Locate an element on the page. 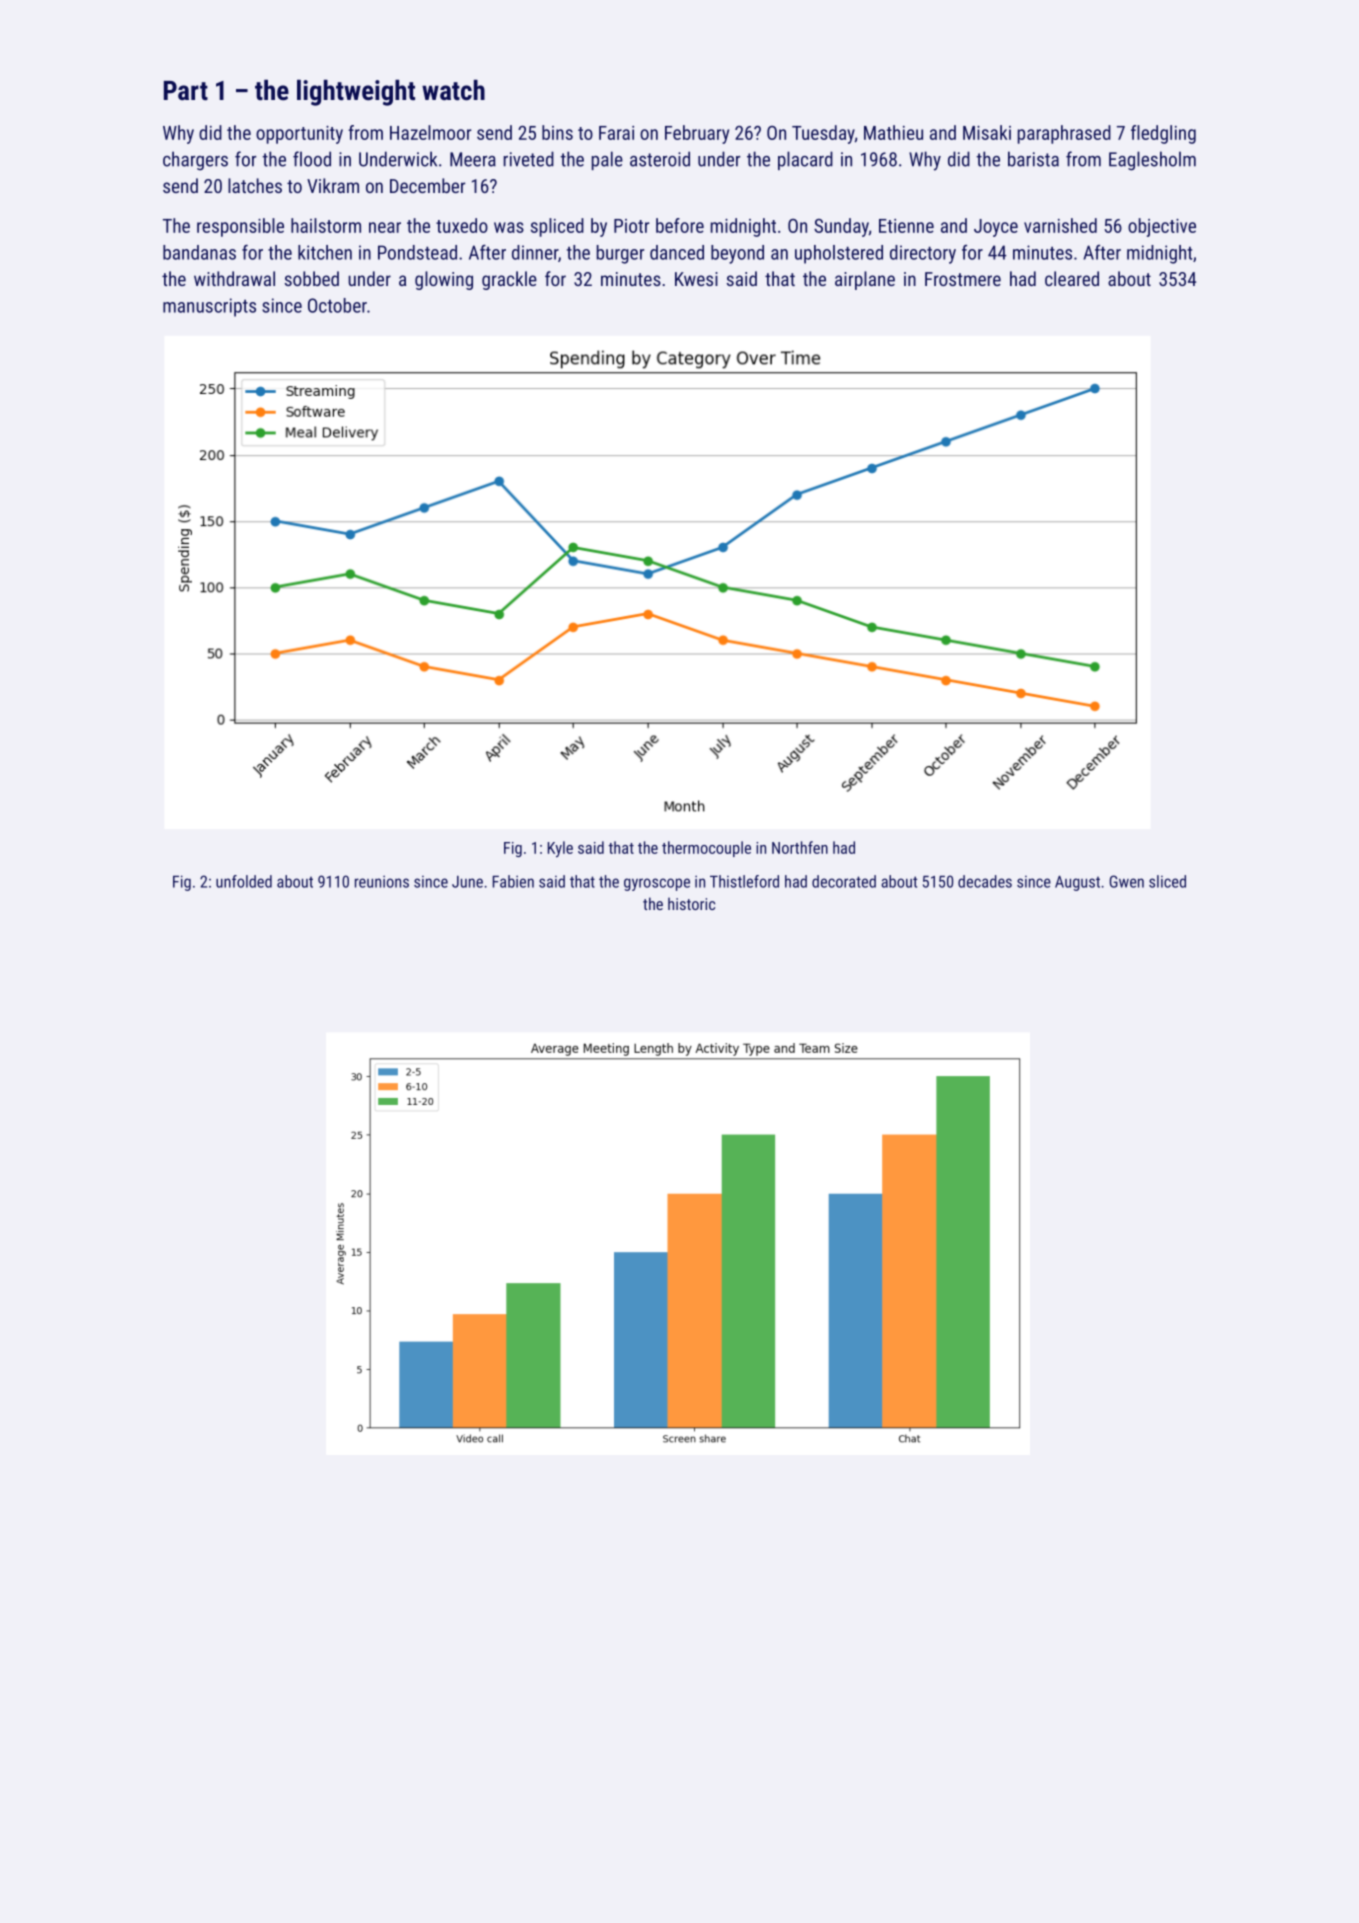  latches is located at coordinates (255, 185).
